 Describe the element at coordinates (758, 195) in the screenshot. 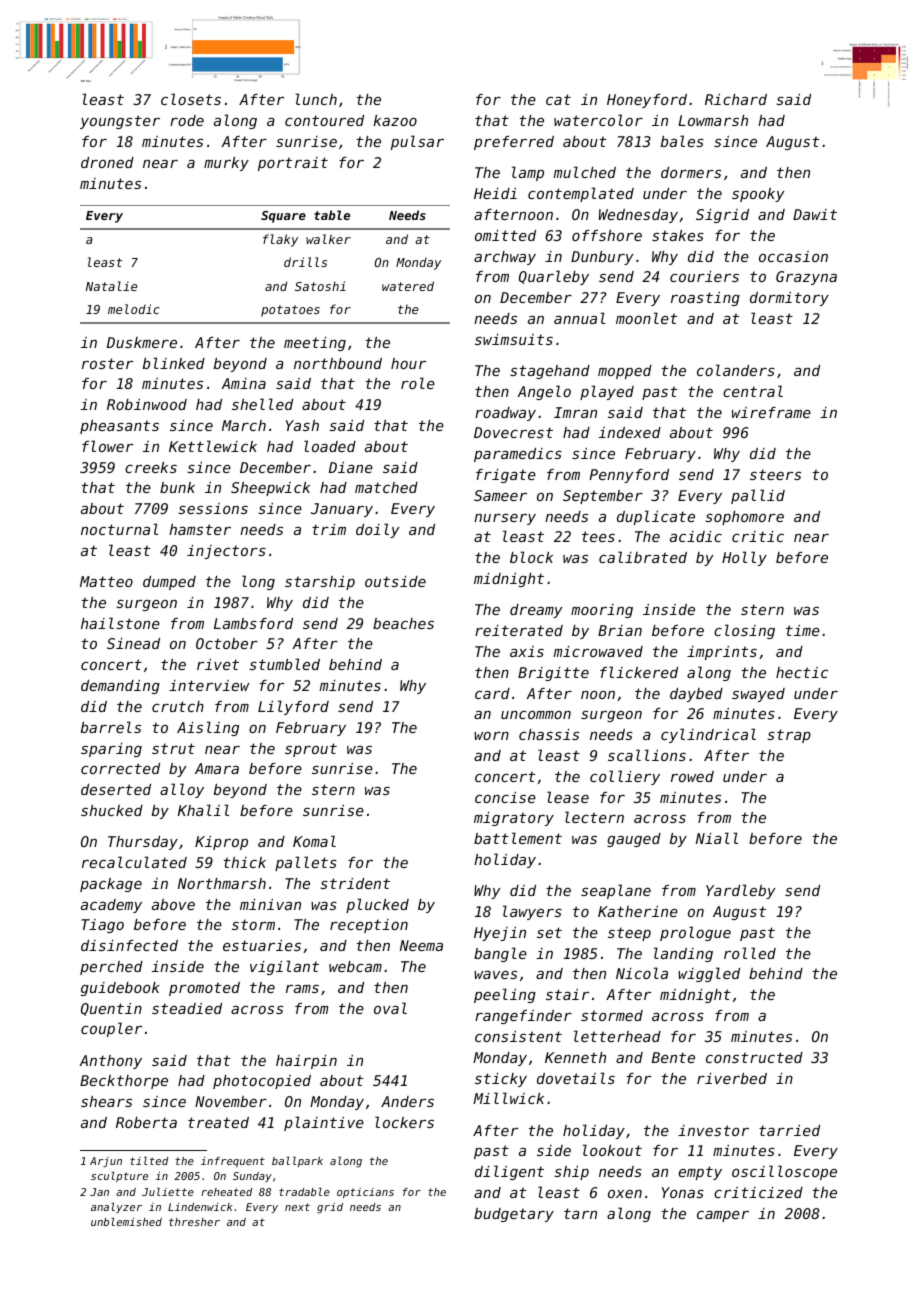

I see `spooky` at that location.
